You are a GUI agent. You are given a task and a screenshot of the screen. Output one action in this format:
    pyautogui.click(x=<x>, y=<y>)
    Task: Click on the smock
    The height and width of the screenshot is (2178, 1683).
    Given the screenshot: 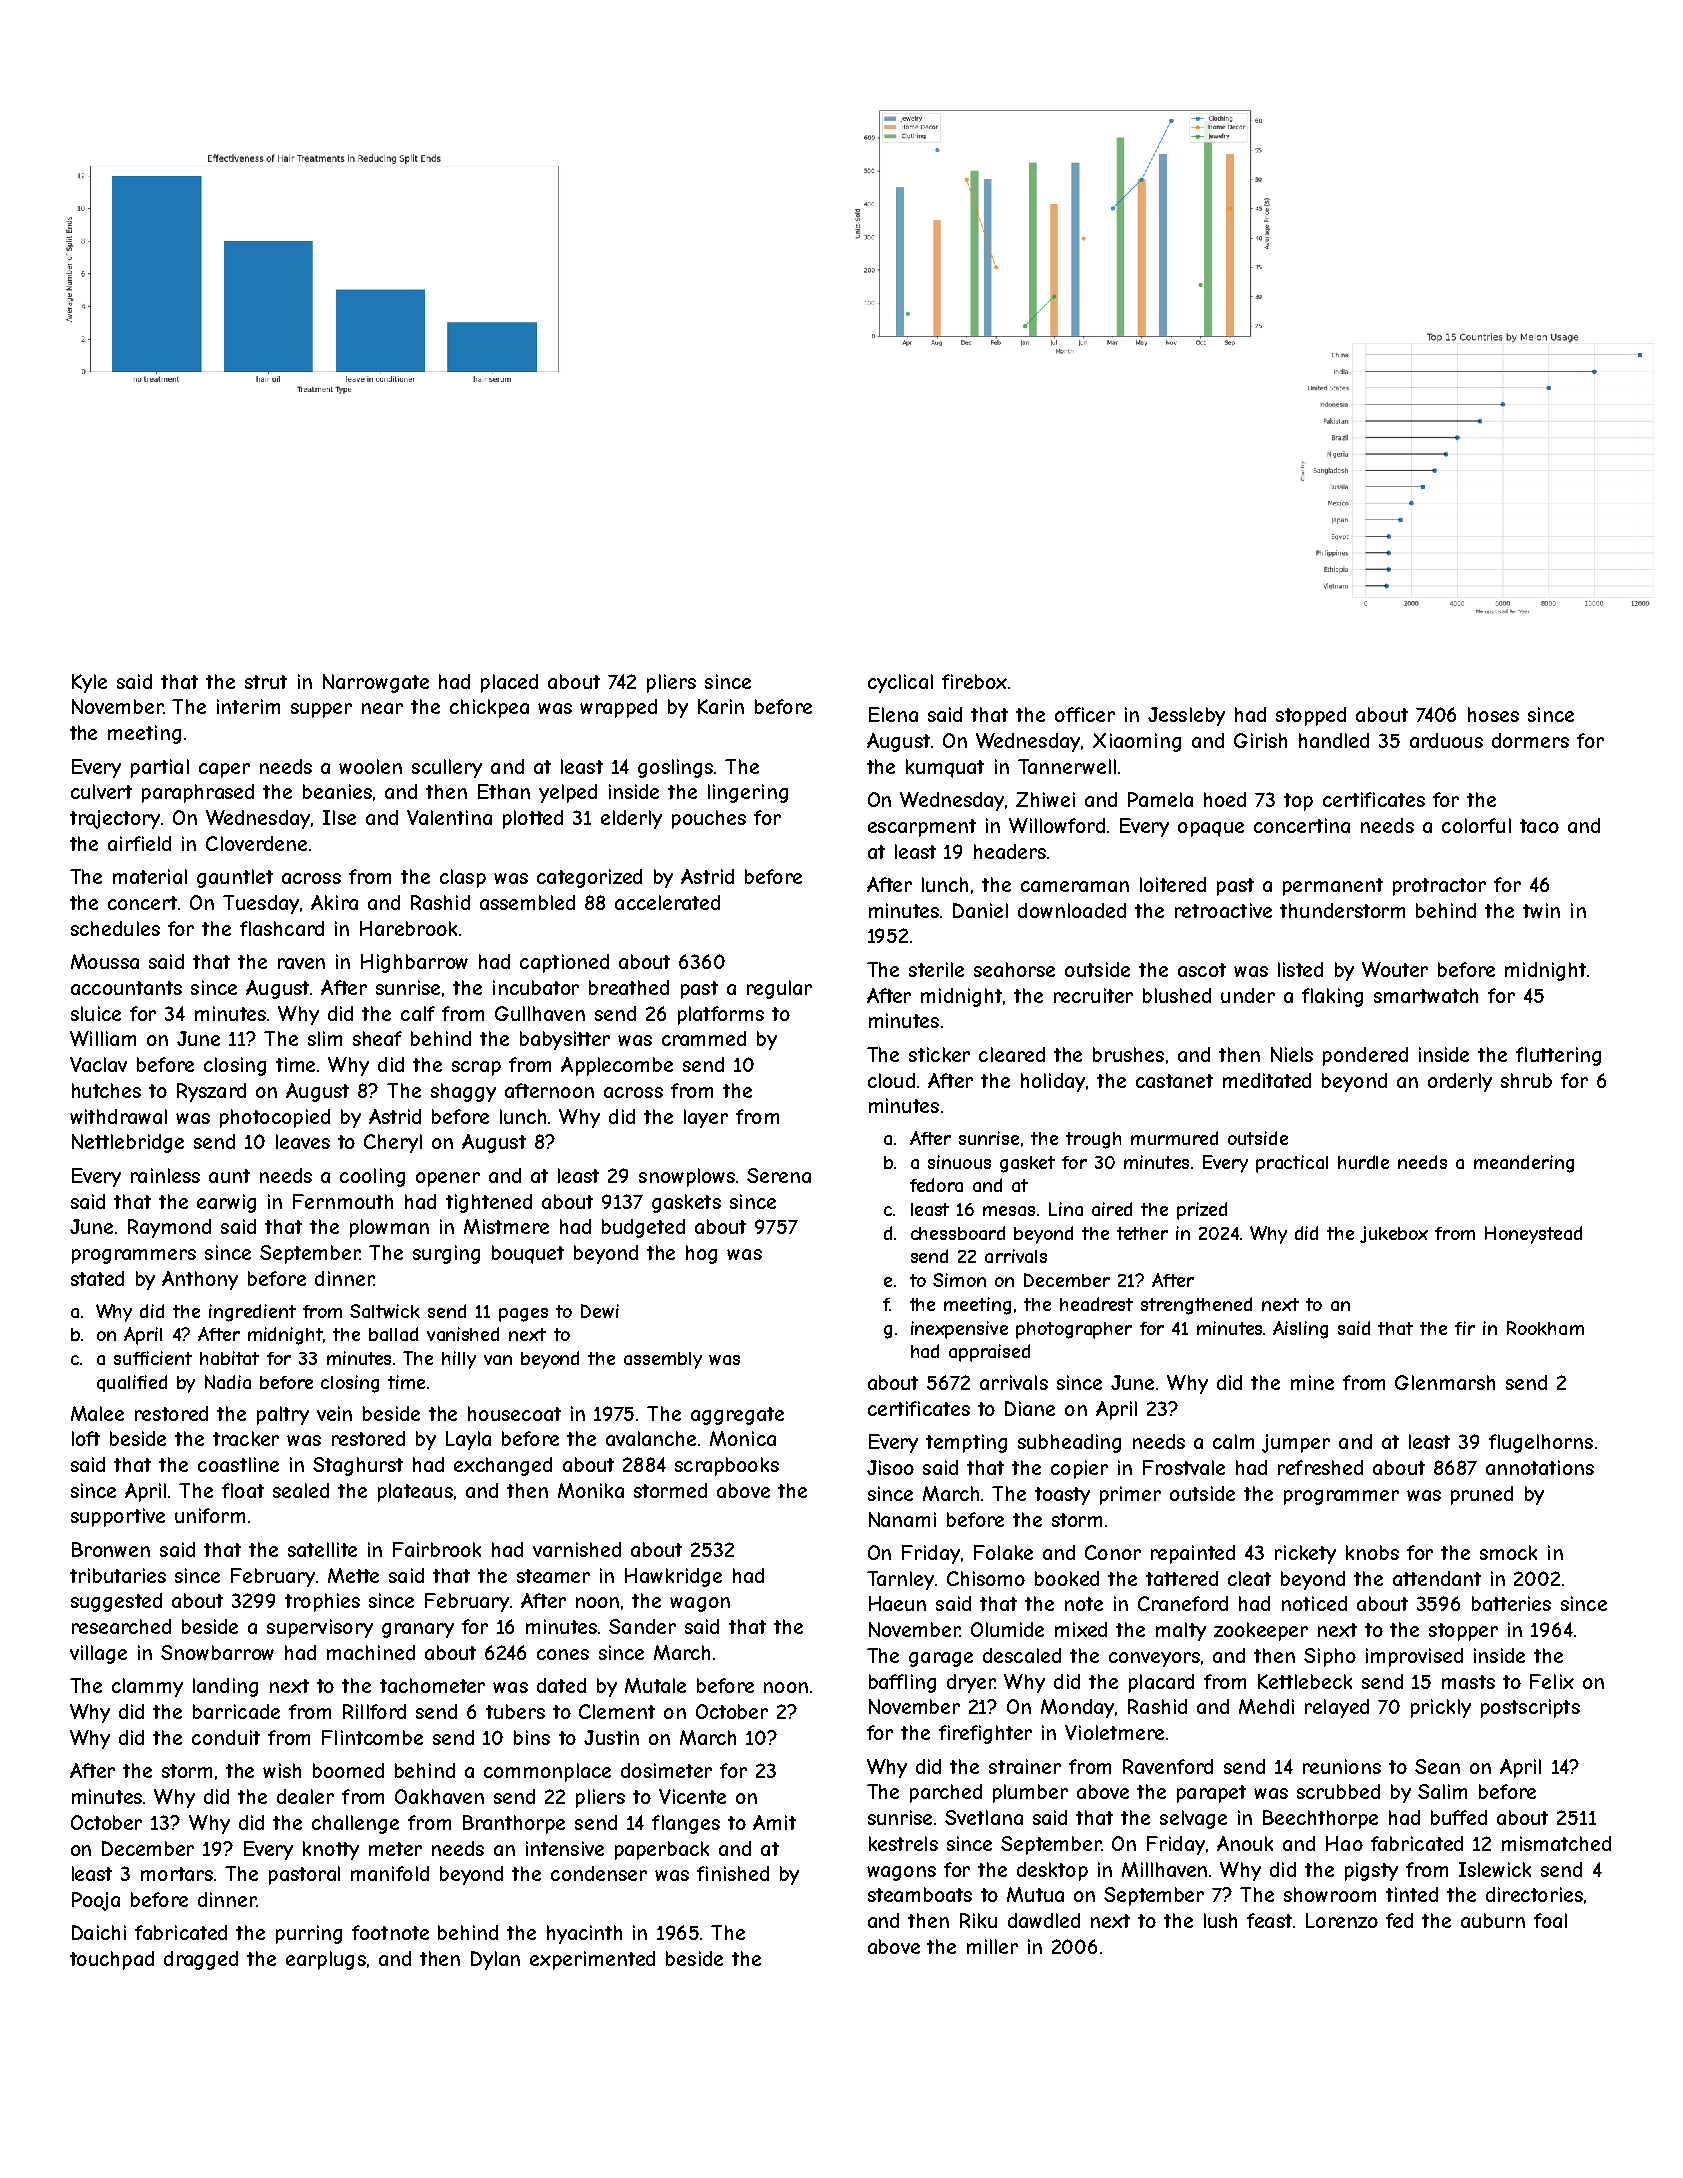 What is the action you would take?
    pyautogui.click(x=1508, y=1552)
